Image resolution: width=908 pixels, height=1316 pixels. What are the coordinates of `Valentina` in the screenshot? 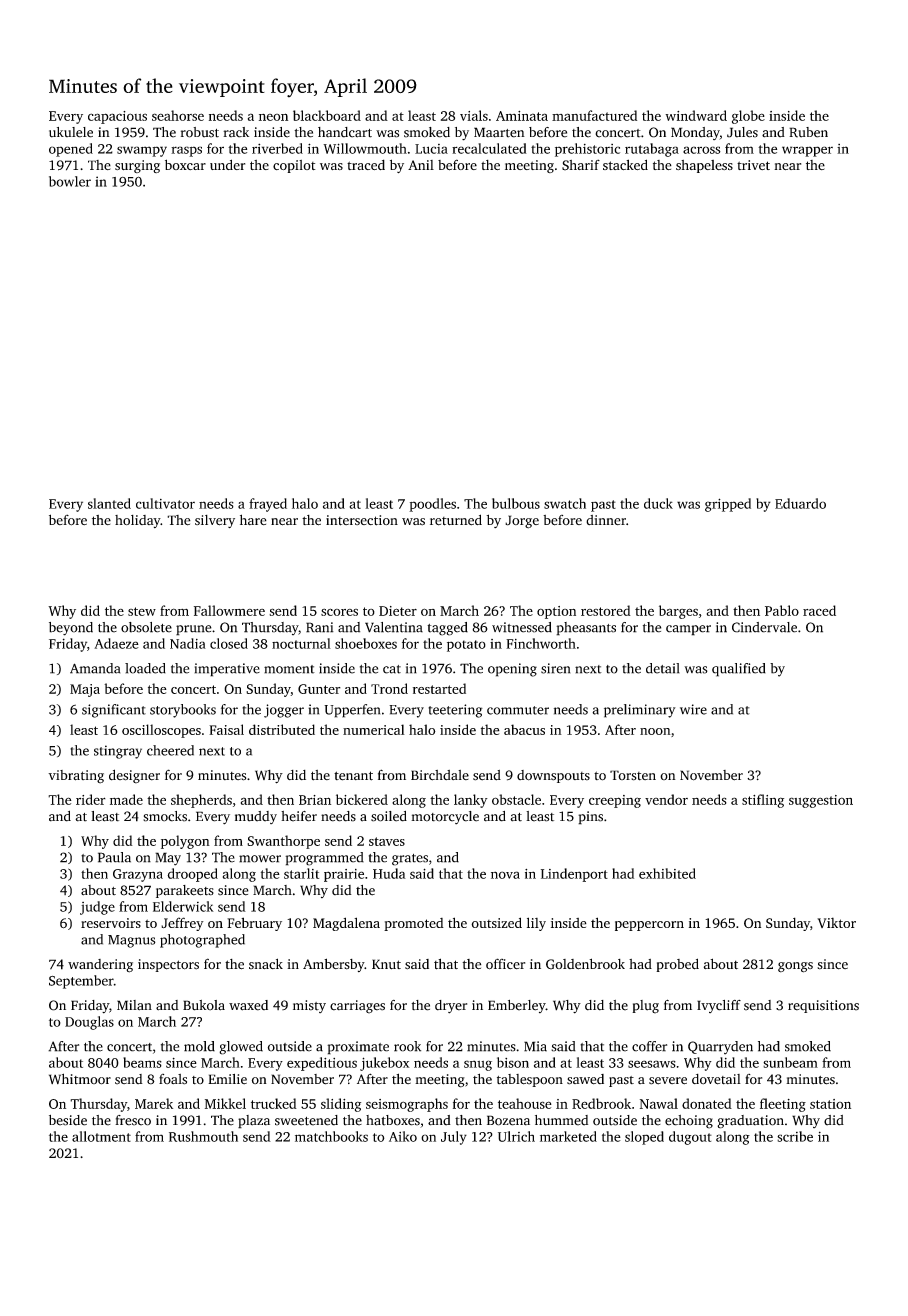 It's located at (394, 627).
